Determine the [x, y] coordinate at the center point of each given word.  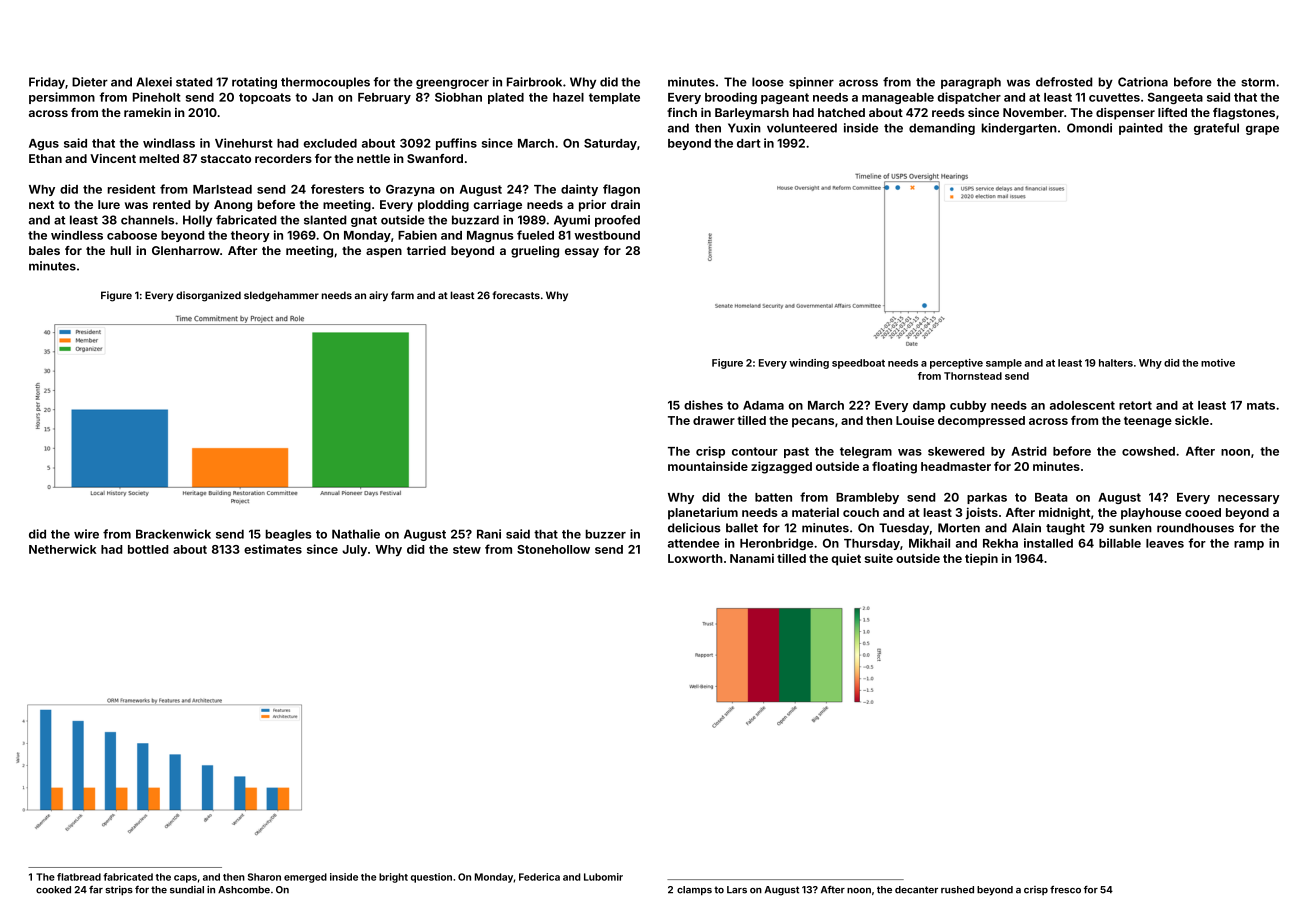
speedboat [858, 364]
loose [768, 82]
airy [378, 296]
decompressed [981, 422]
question [431, 878]
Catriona [1143, 82]
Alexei [154, 82]
